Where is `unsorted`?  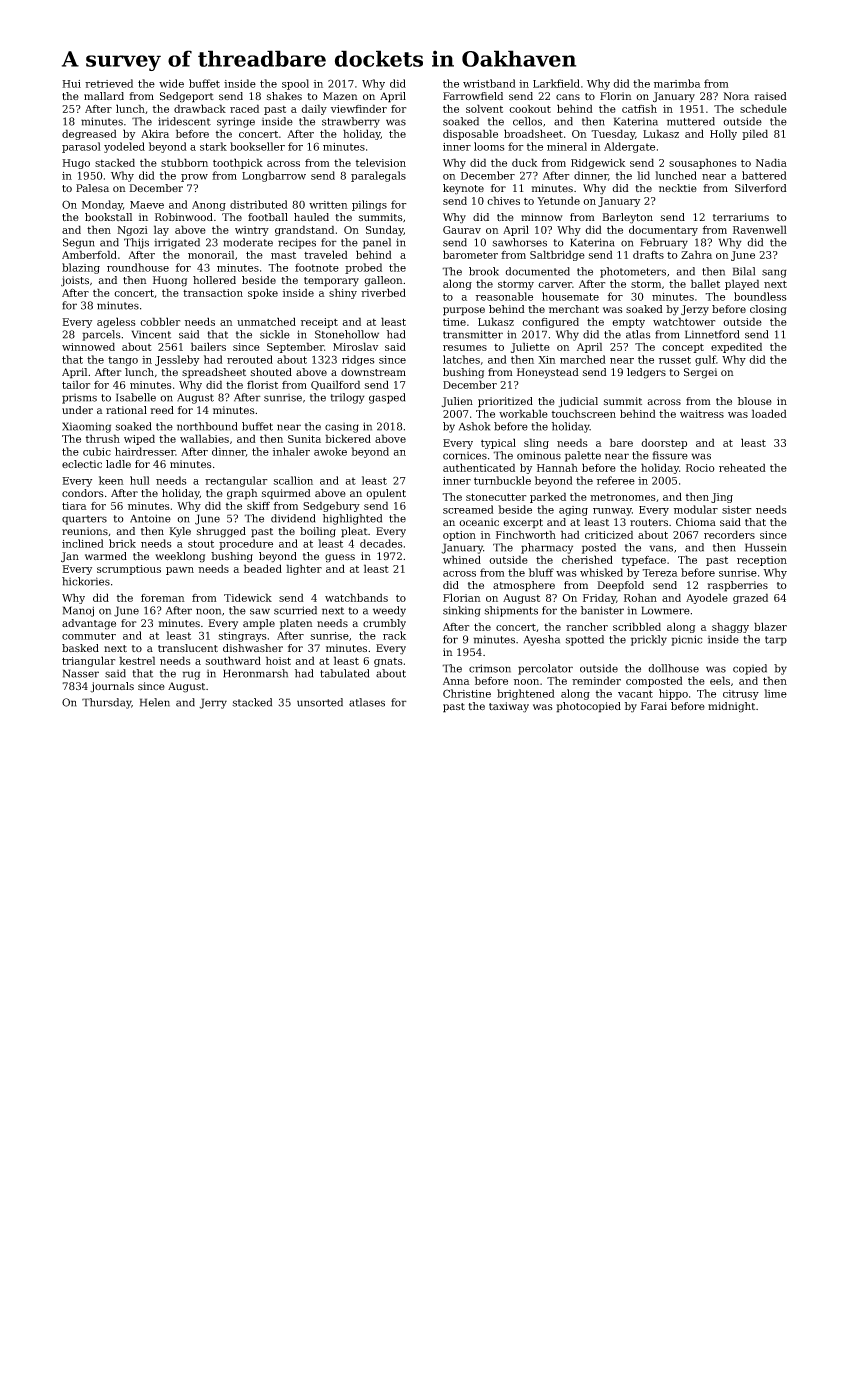 unsorted is located at coordinates (320, 702).
